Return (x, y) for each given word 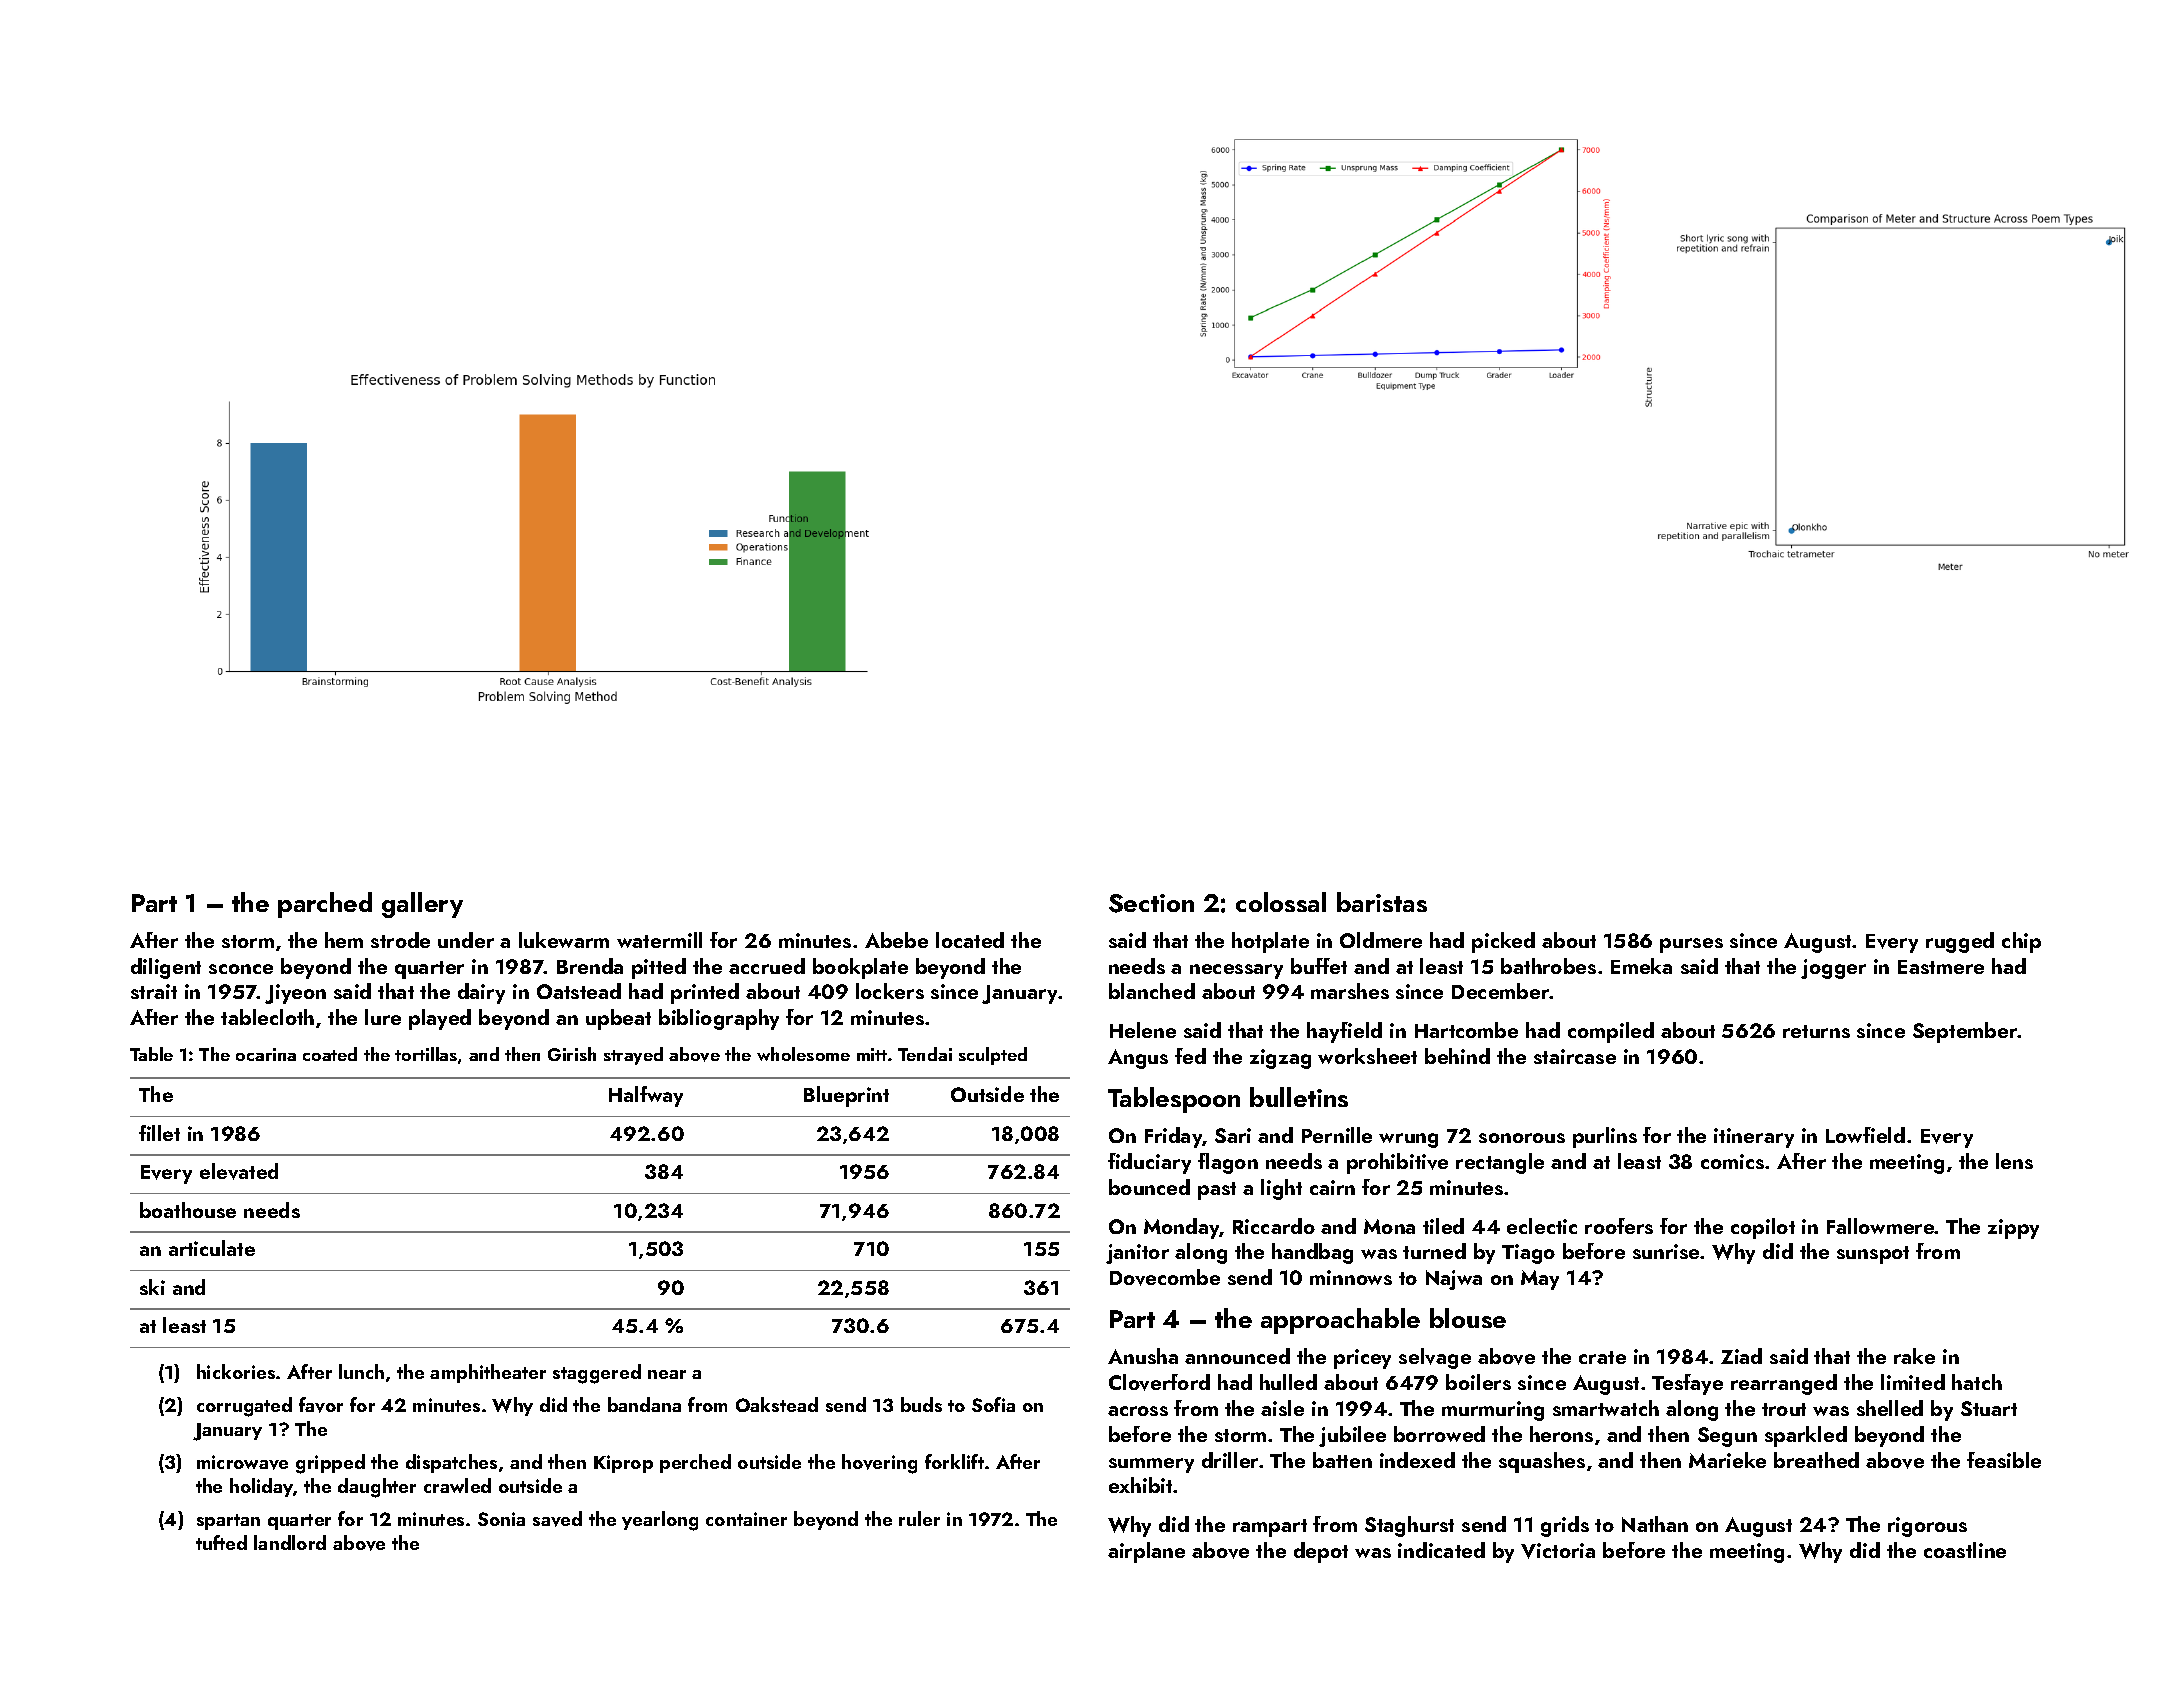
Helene (1143, 1030)
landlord (290, 1542)
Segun (1727, 1437)
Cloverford (1159, 1382)
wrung (1408, 1140)
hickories (236, 1371)
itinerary (1754, 1138)
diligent (166, 968)
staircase (1575, 1056)
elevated (239, 1171)
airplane (1146, 1552)
